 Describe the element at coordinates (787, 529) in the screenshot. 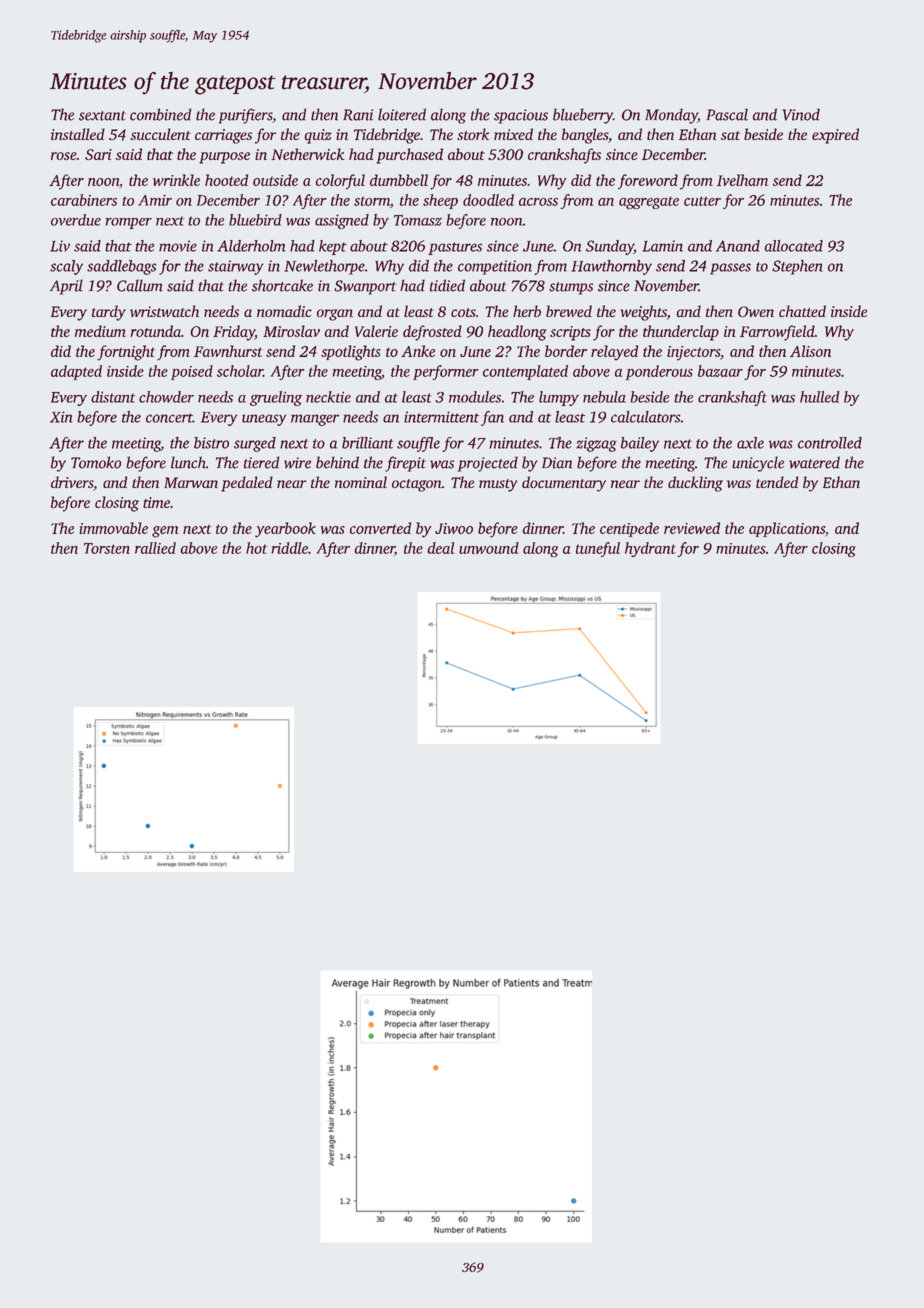

I see `applications` at that location.
